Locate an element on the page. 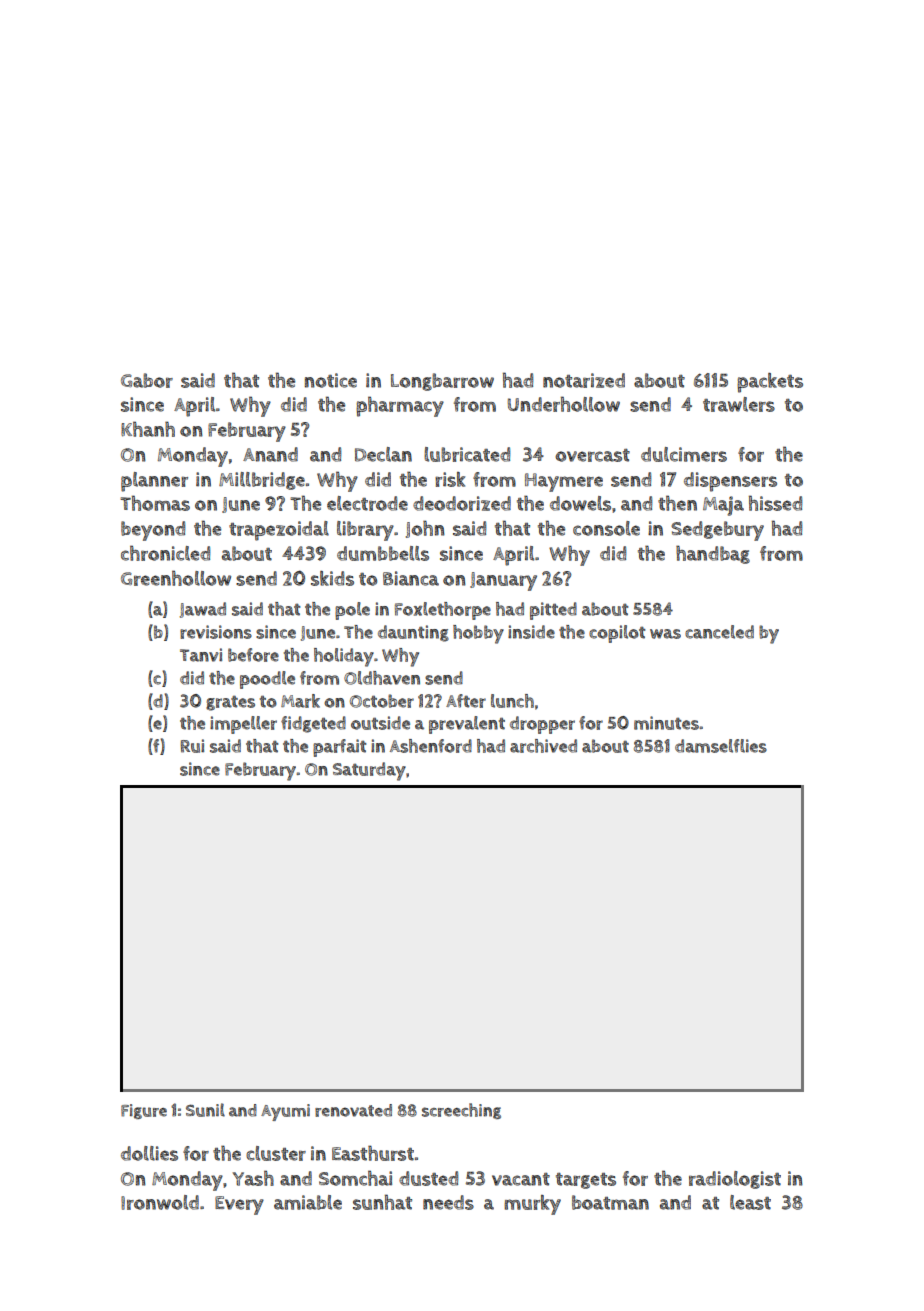  poodle is located at coordinates (267, 680).
